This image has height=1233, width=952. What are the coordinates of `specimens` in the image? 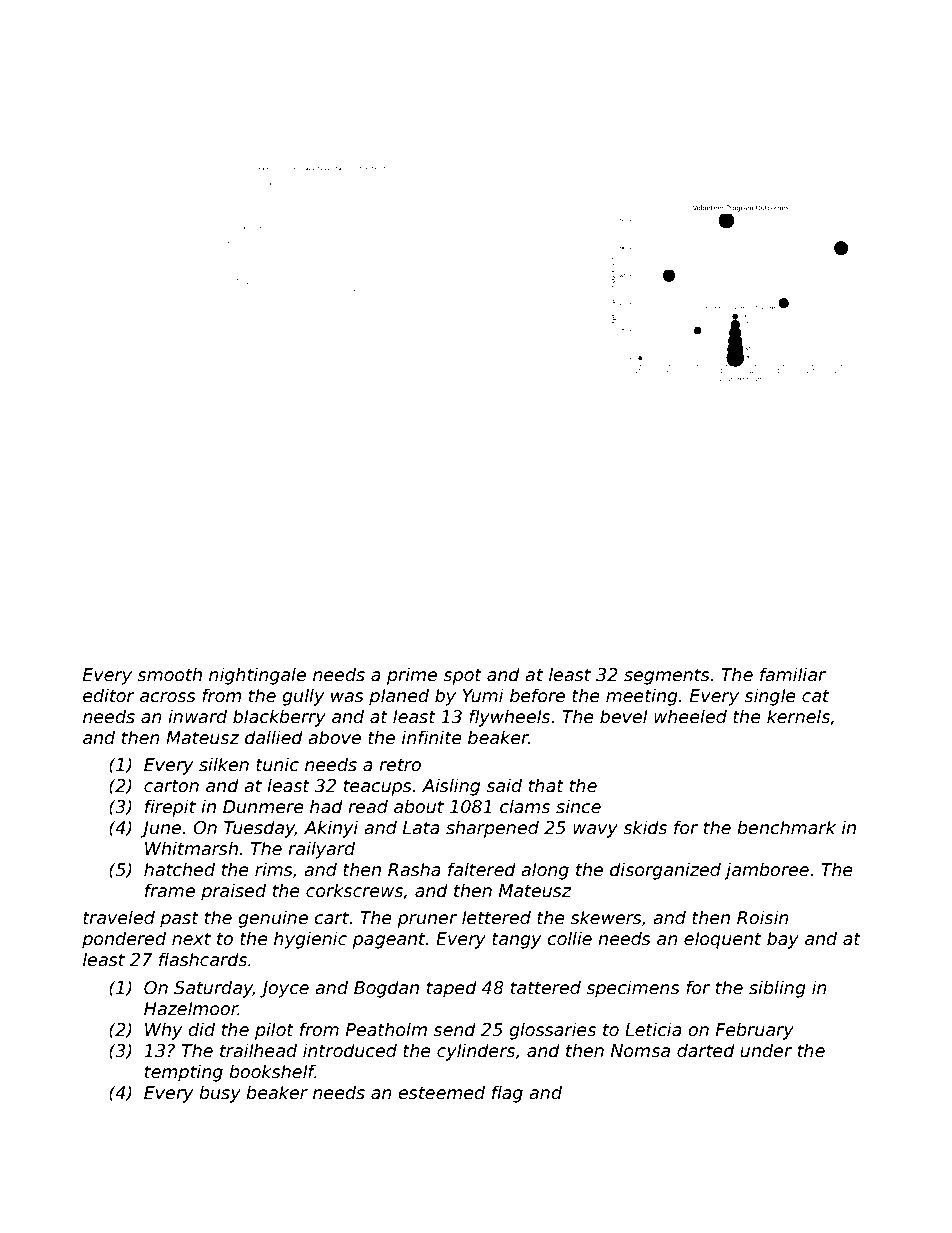 It's located at (633, 989).
